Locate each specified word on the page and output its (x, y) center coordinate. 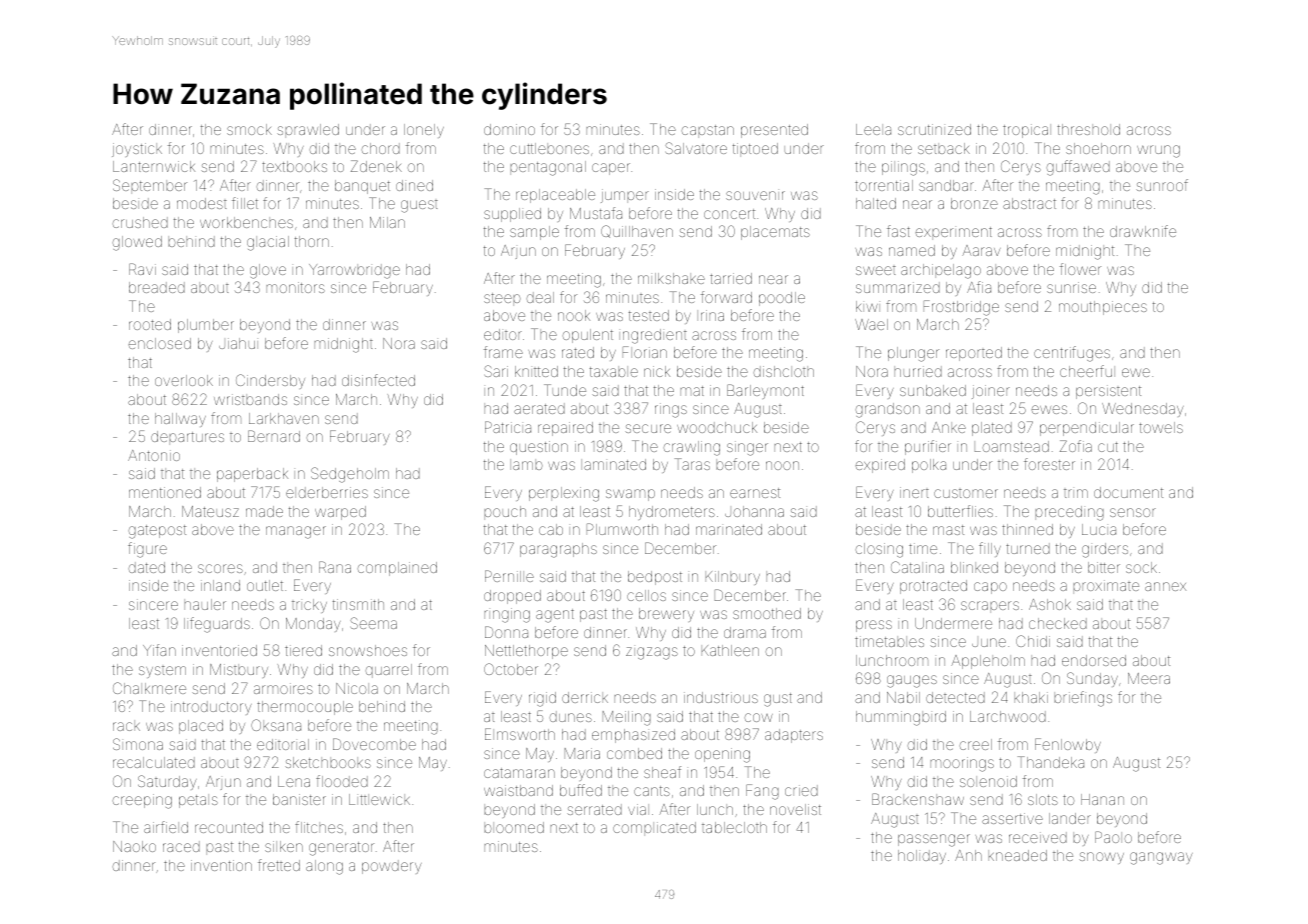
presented (774, 131)
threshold (1088, 129)
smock (249, 129)
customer (966, 493)
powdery (392, 867)
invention (221, 865)
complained (397, 569)
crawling (691, 448)
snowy (1101, 858)
